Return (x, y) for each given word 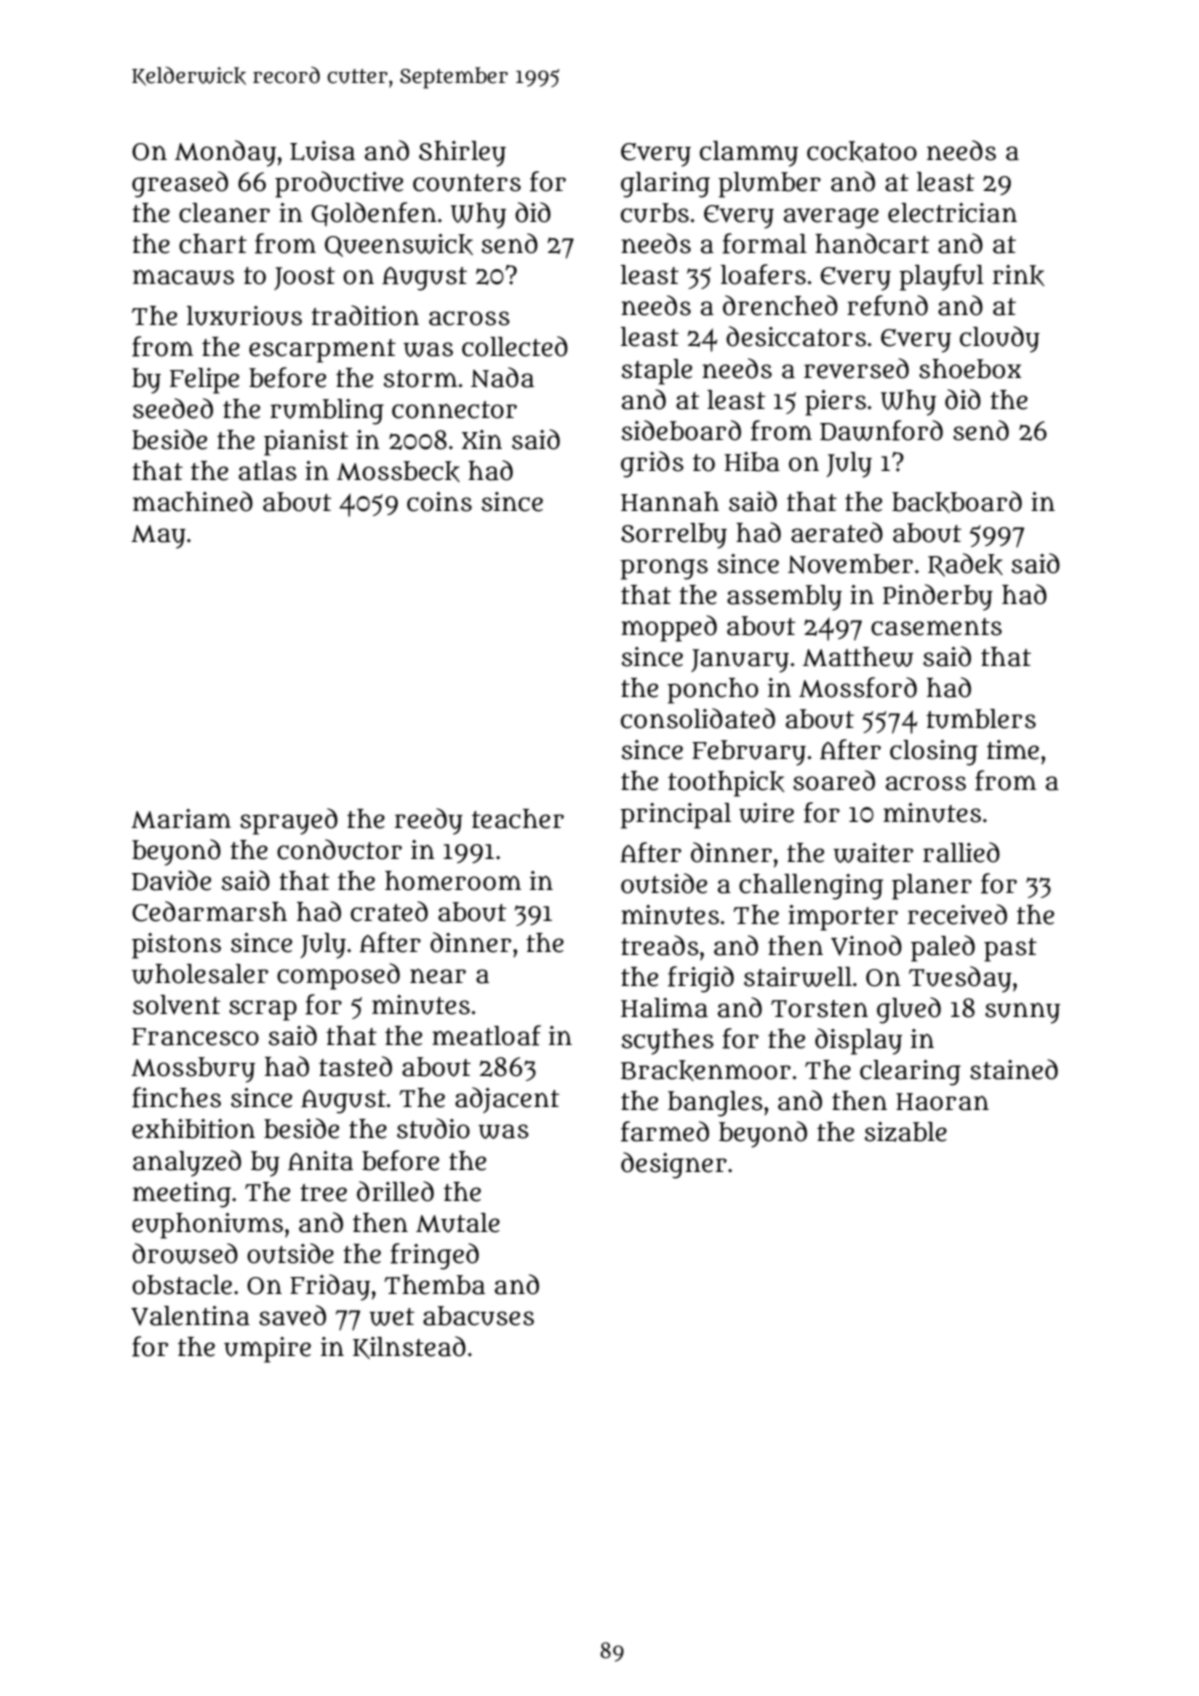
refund (887, 305)
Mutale (458, 1223)
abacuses (478, 1316)
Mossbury (193, 1070)
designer (674, 1165)
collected (515, 346)
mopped (669, 628)
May (158, 537)
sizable (906, 1132)
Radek (965, 565)
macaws (183, 277)
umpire (267, 1350)
